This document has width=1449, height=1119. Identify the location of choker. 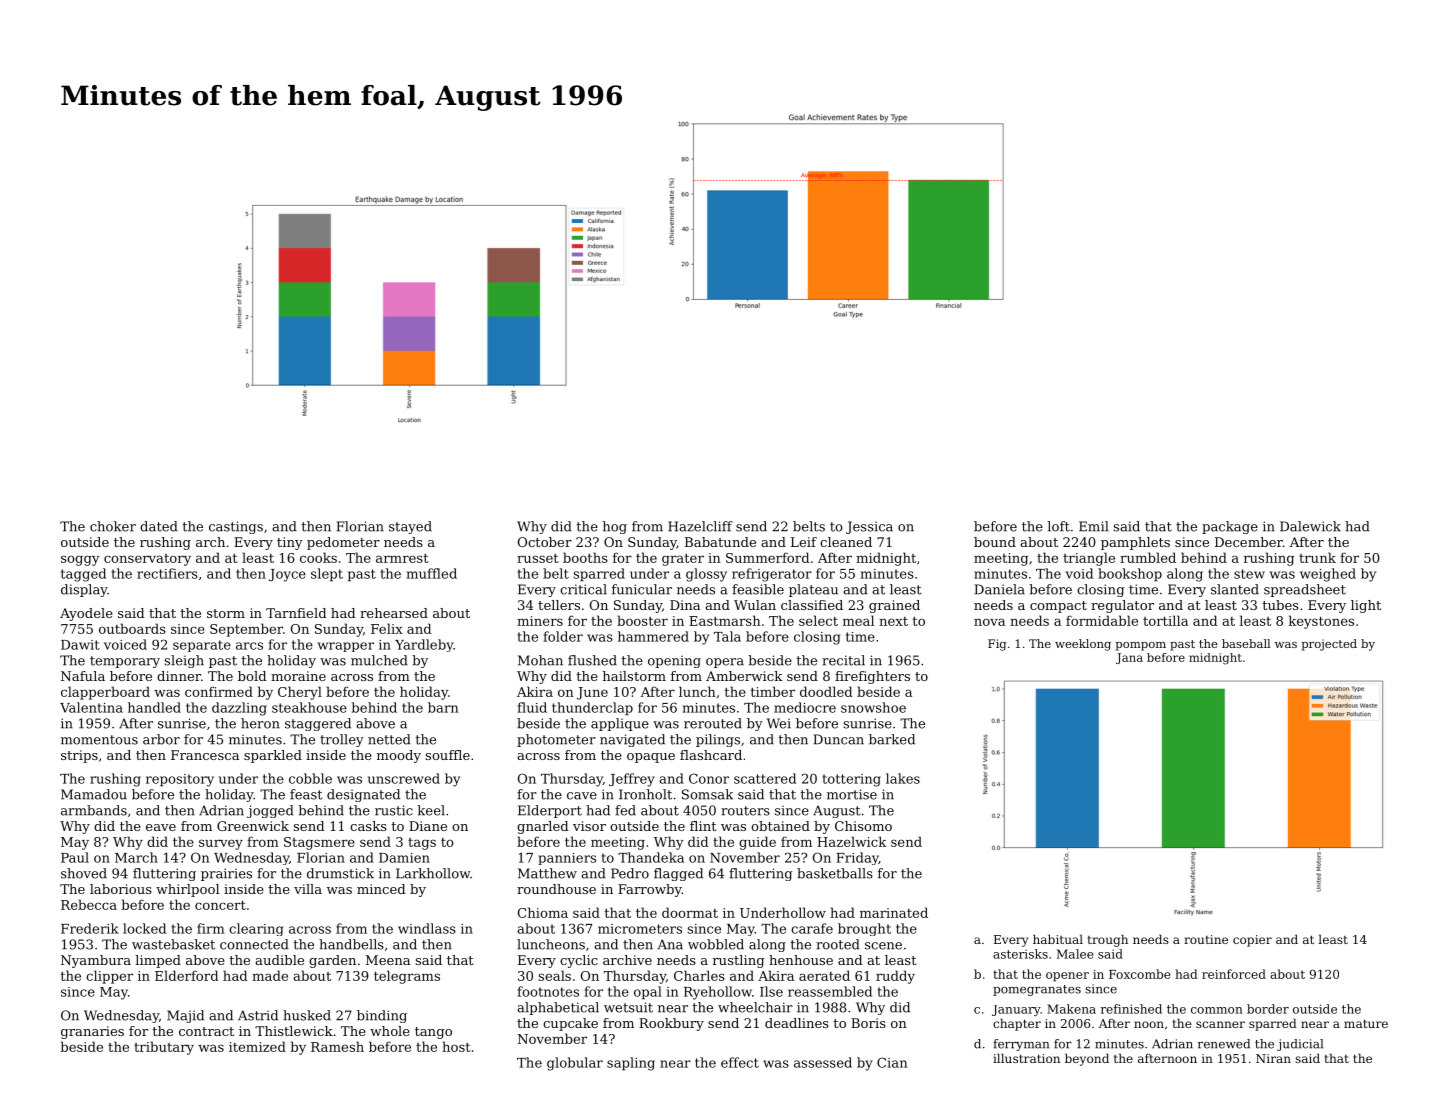
(113, 526).
